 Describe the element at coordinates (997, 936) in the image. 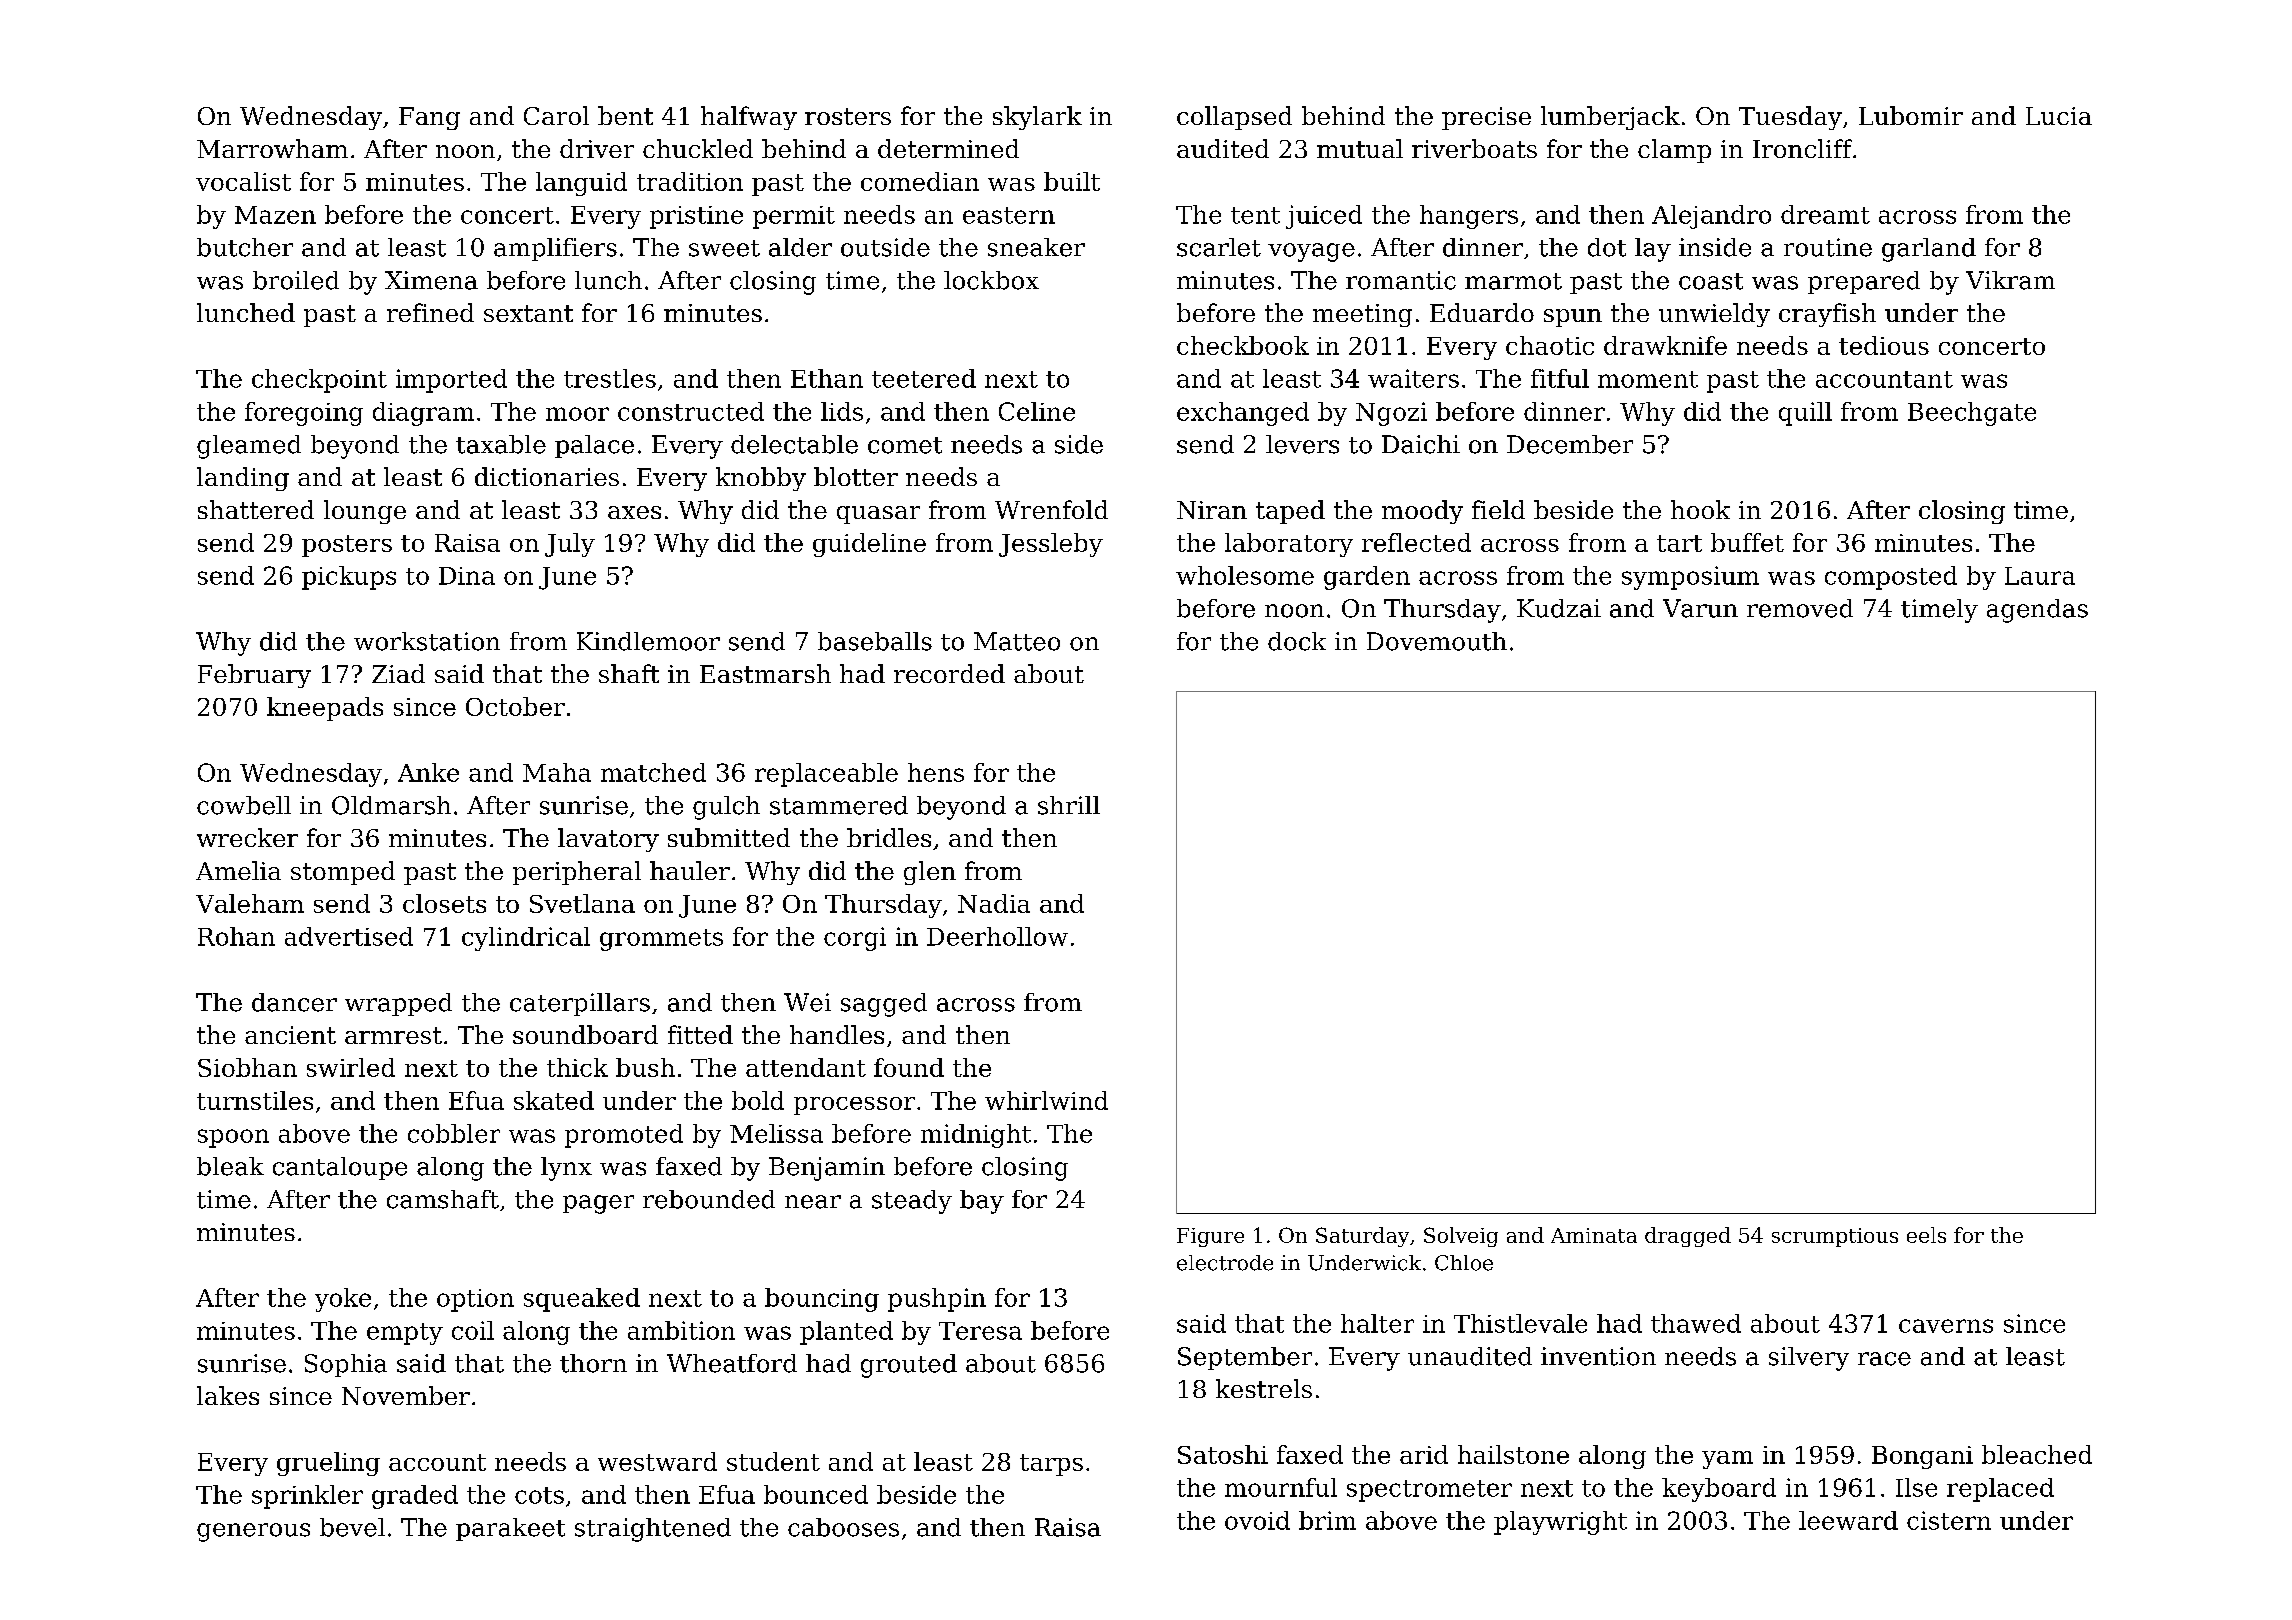

I see `Deerhollow` at that location.
